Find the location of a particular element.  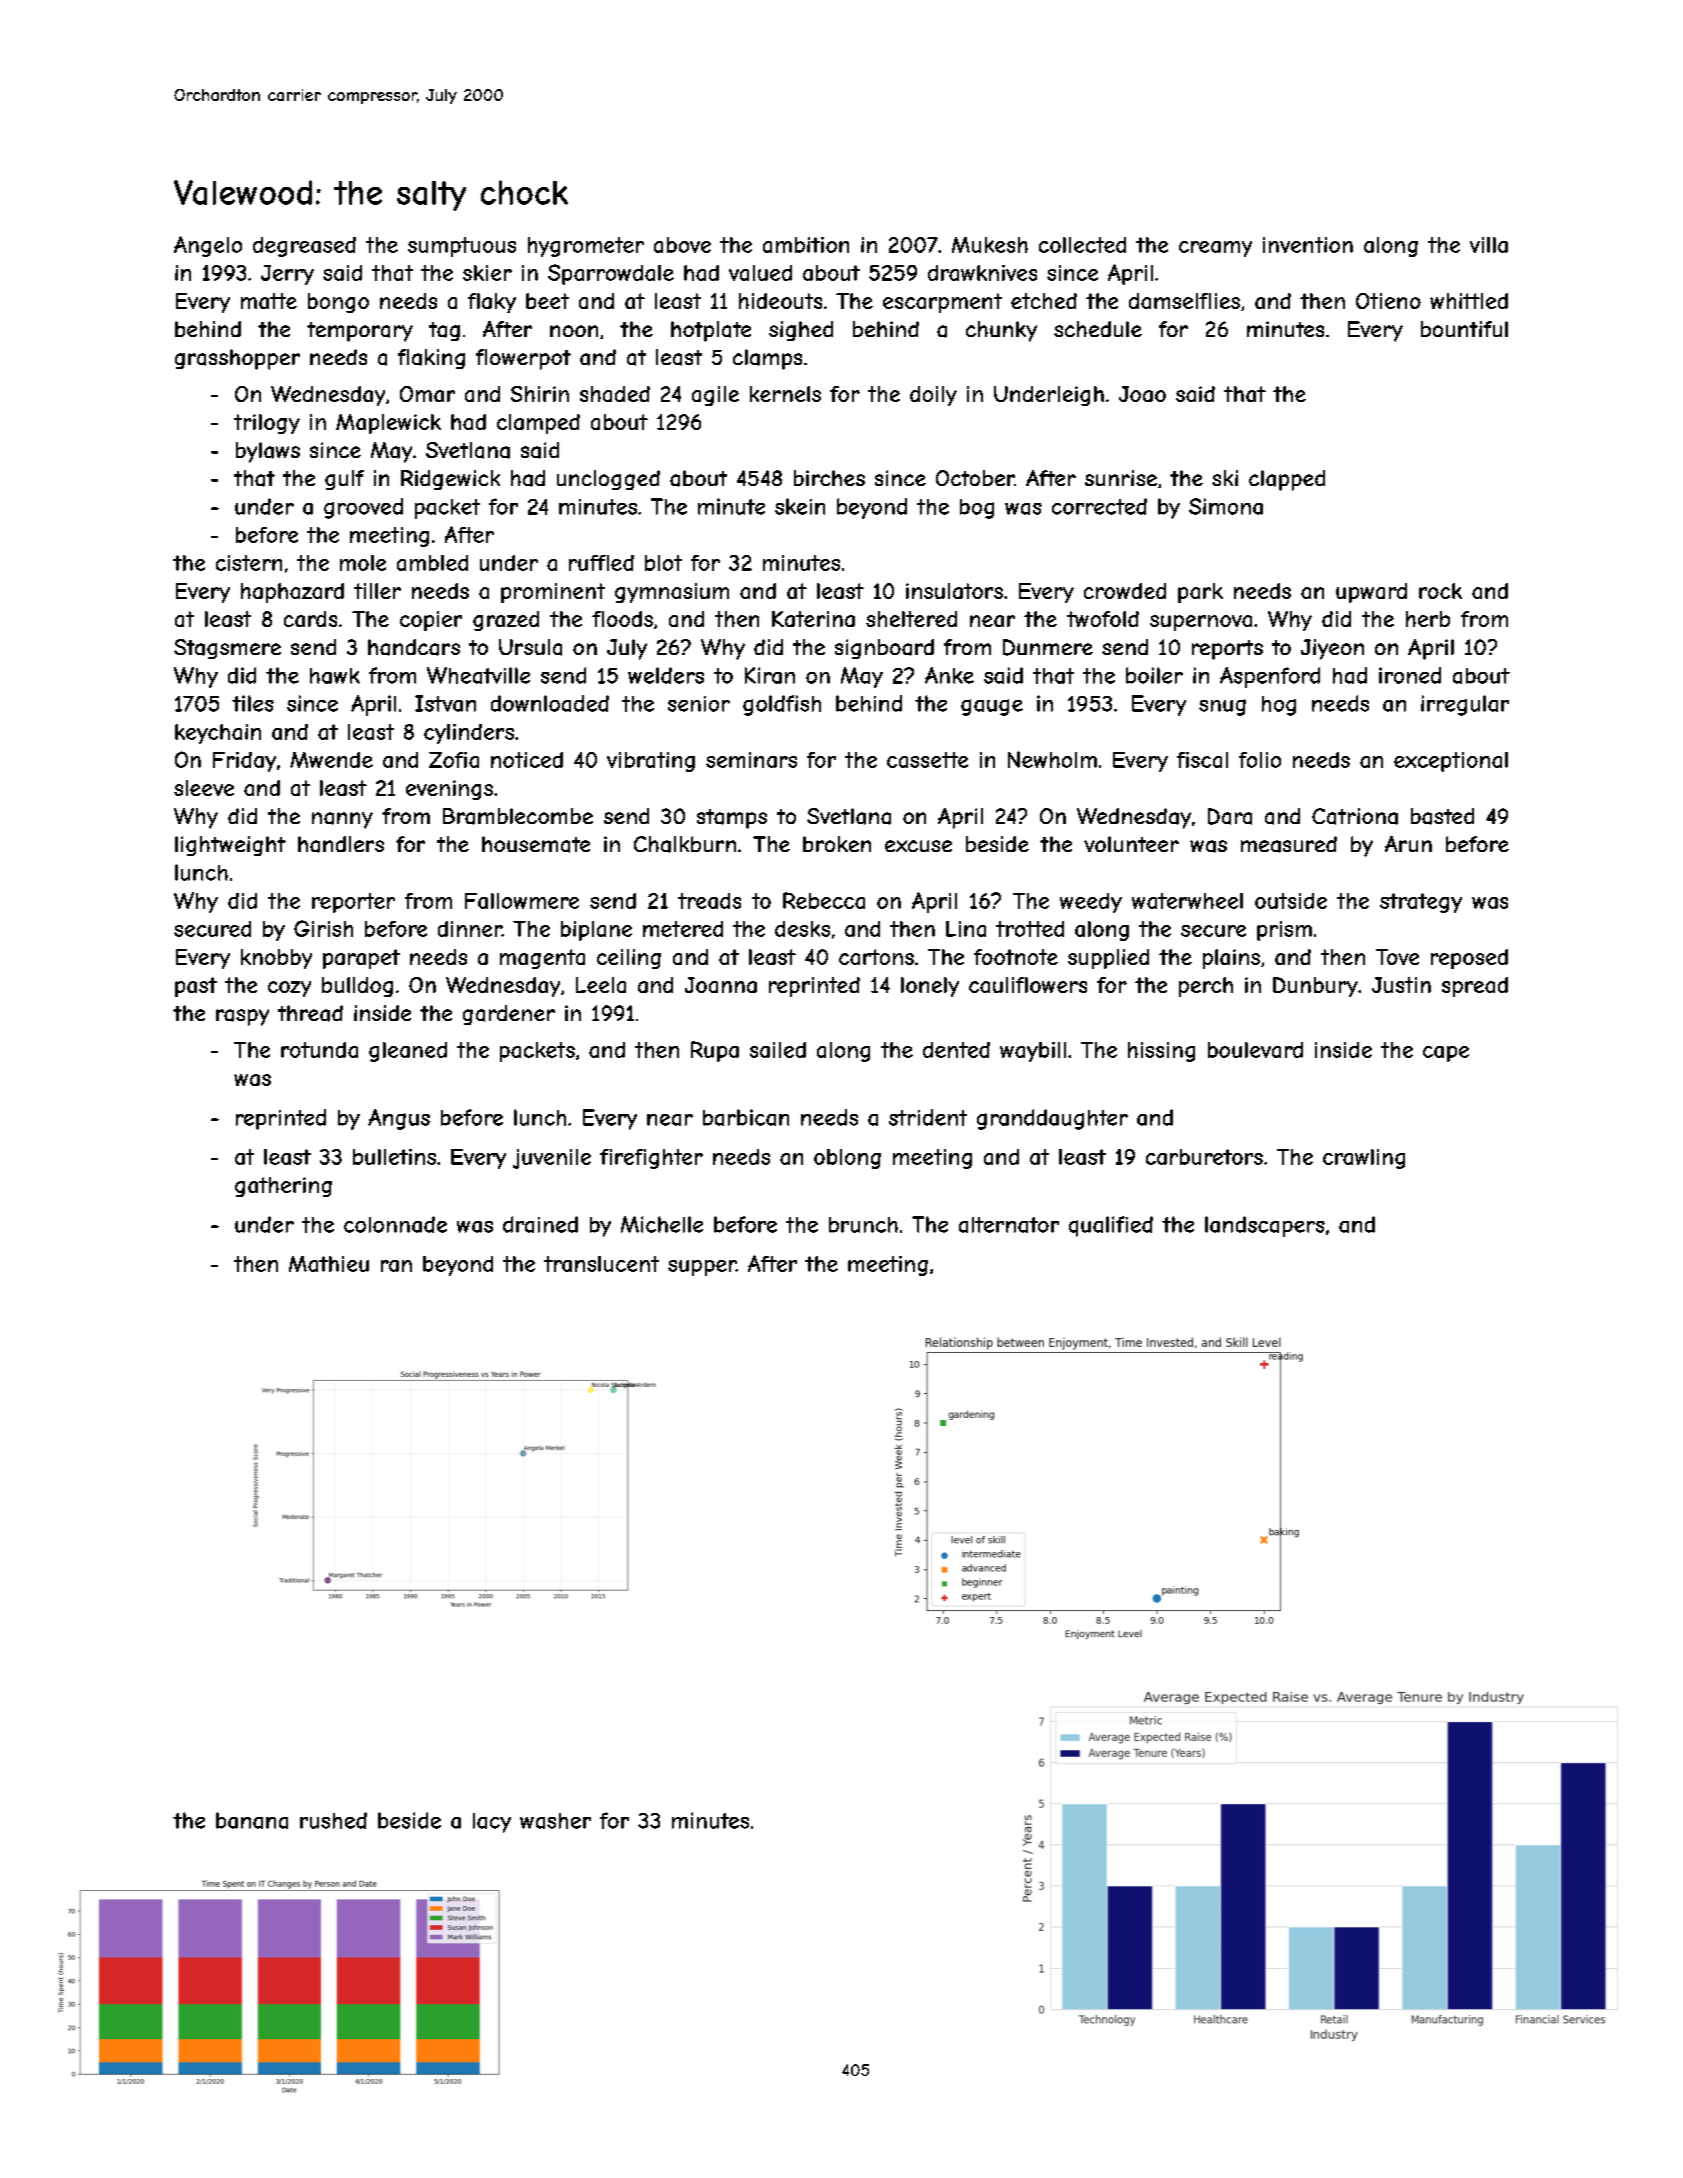

bountiful is located at coordinates (1464, 329).
